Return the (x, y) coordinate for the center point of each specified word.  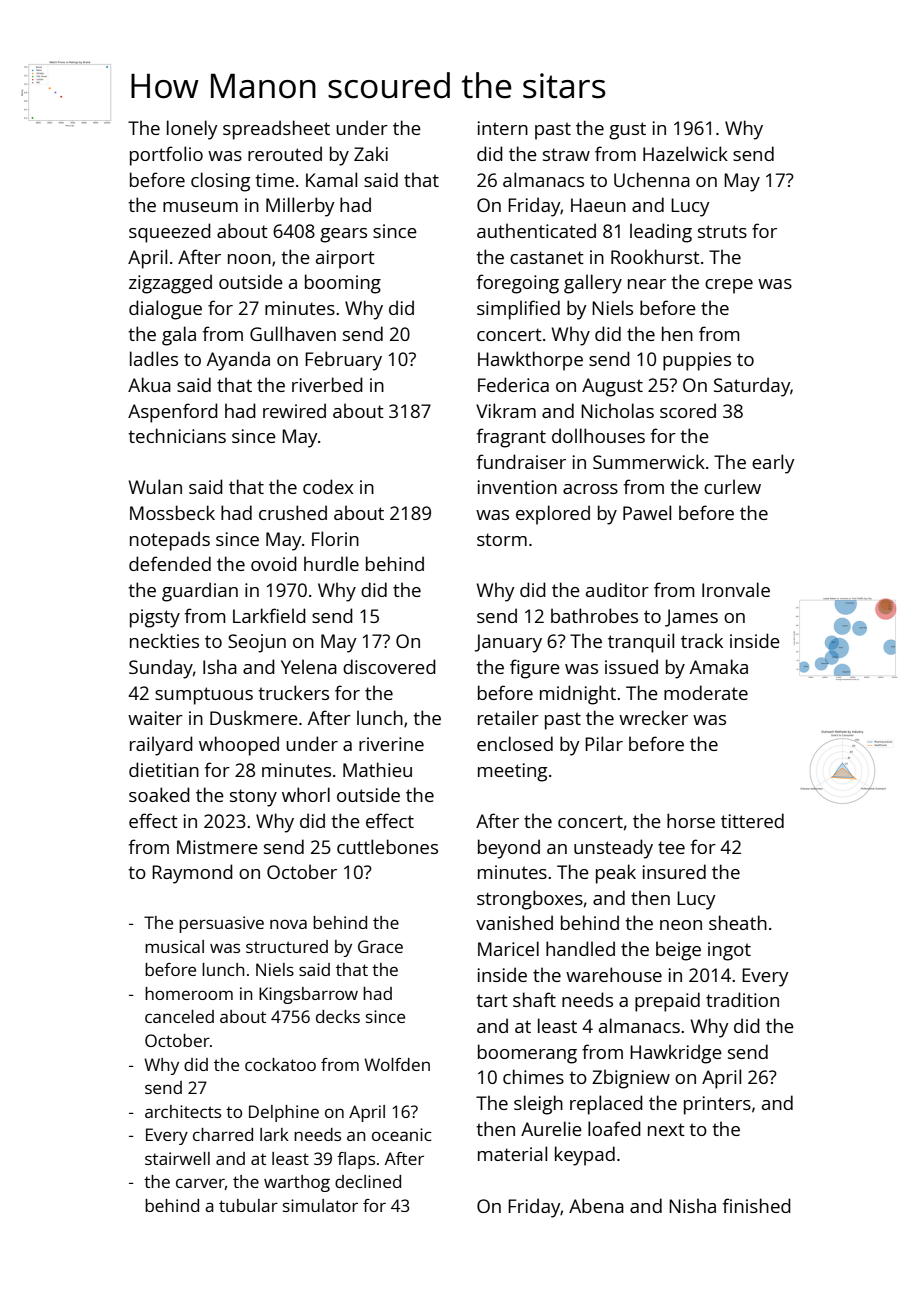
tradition (742, 999)
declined (368, 1181)
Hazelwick (685, 153)
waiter (155, 718)
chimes (533, 1076)
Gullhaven (293, 333)
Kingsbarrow (308, 995)
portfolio (166, 156)
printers (717, 1105)
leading (661, 233)
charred (223, 1134)
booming (343, 284)
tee (671, 847)
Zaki (371, 153)
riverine (391, 744)
